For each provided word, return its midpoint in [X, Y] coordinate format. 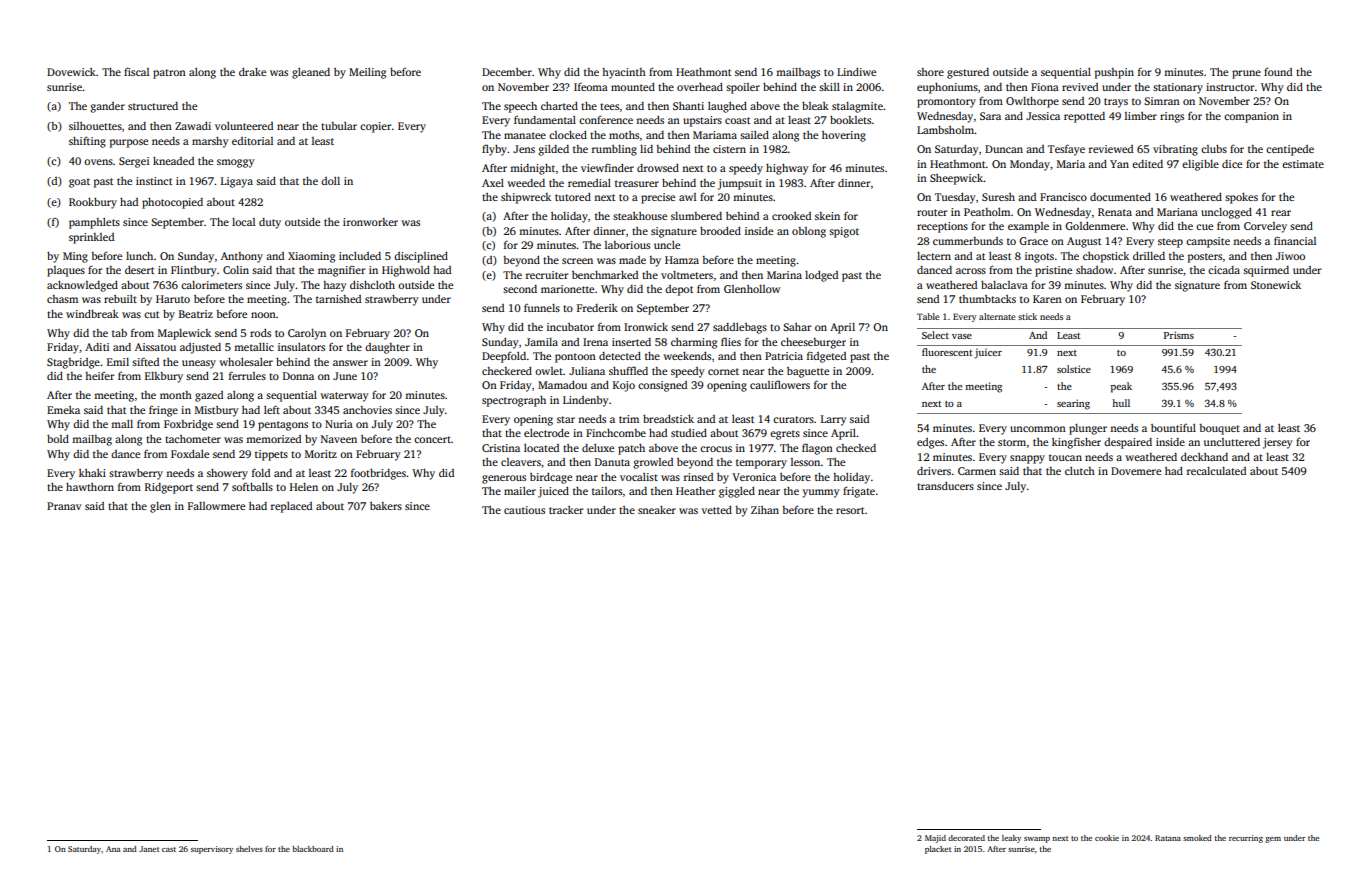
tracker [566, 510]
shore [930, 72]
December [507, 72]
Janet [149, 849]
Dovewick [71, 72]
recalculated [1216, 471]
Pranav [64, 506]
